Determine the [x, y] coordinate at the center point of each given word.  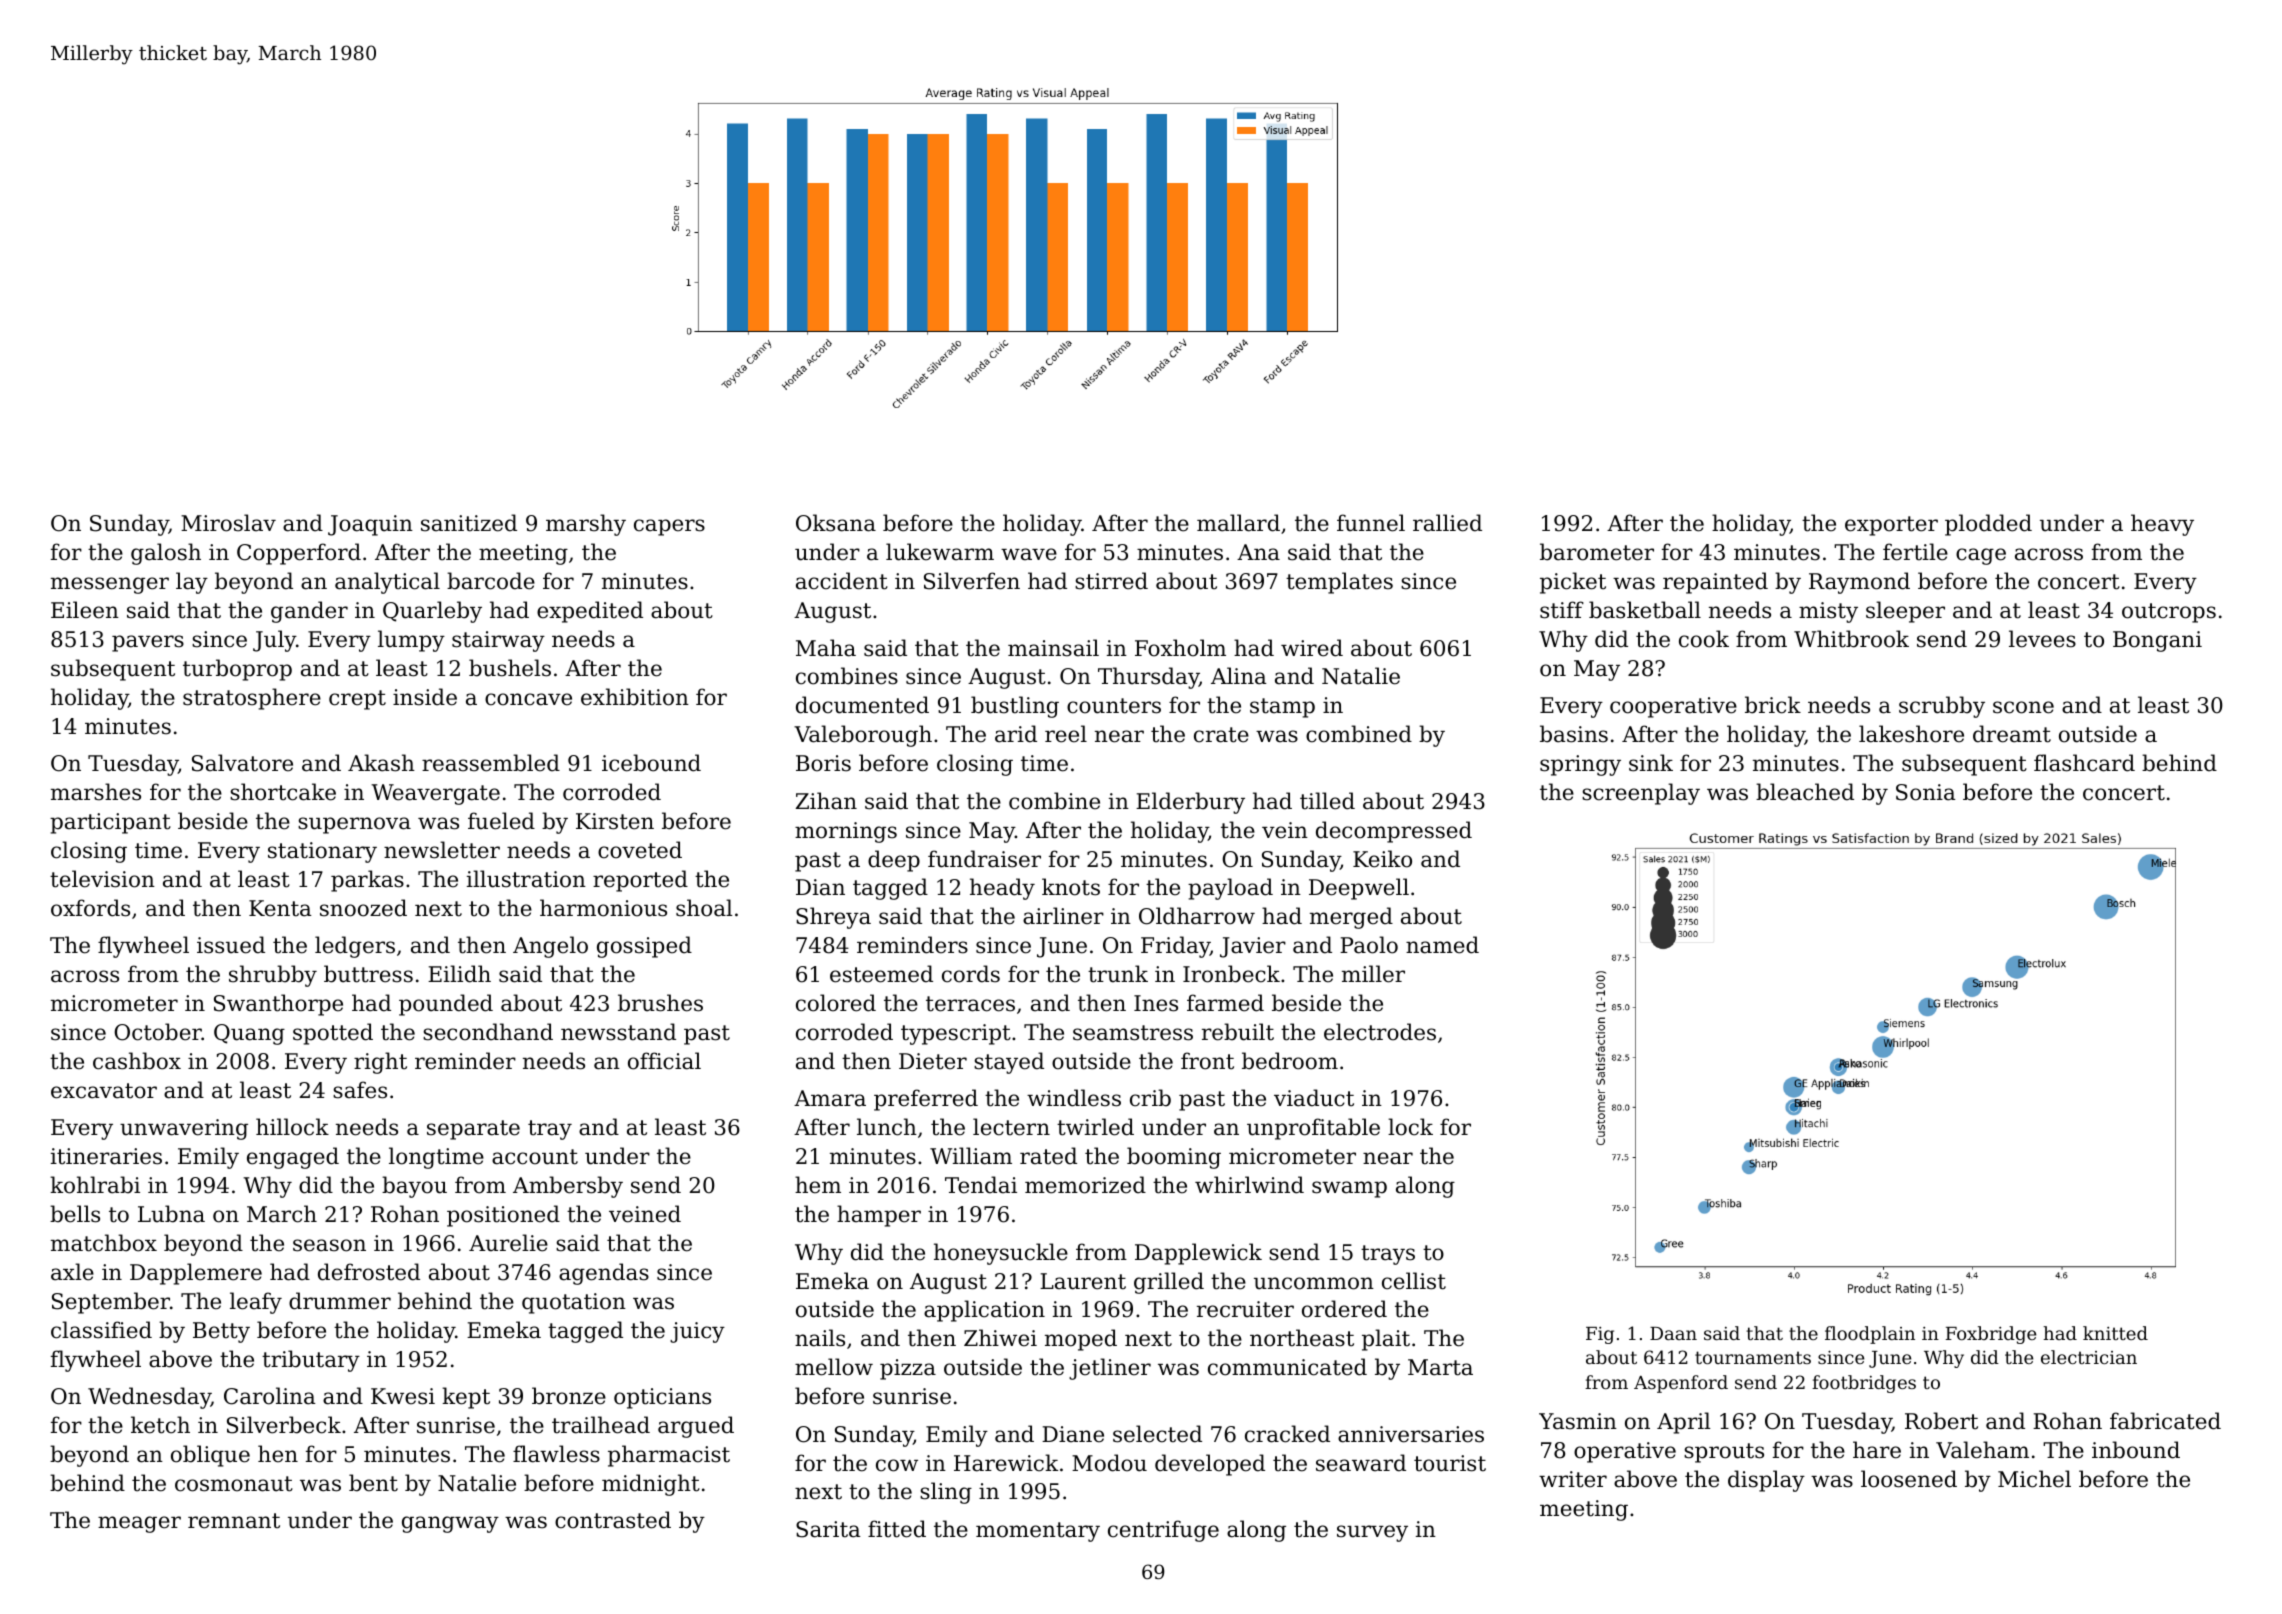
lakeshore [1911, 734]
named [1442, 945]
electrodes [1380, 1032]
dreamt [2012, 734]
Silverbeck [284, 1425]
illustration [526, 879]
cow [897, 1465]
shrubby [273, 976]
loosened [1909, 1479]
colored [836, 1003]
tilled [1327, 801]
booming [1174, 1158]
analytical [387, 583]
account [535, 1157]
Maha [826, 648]
